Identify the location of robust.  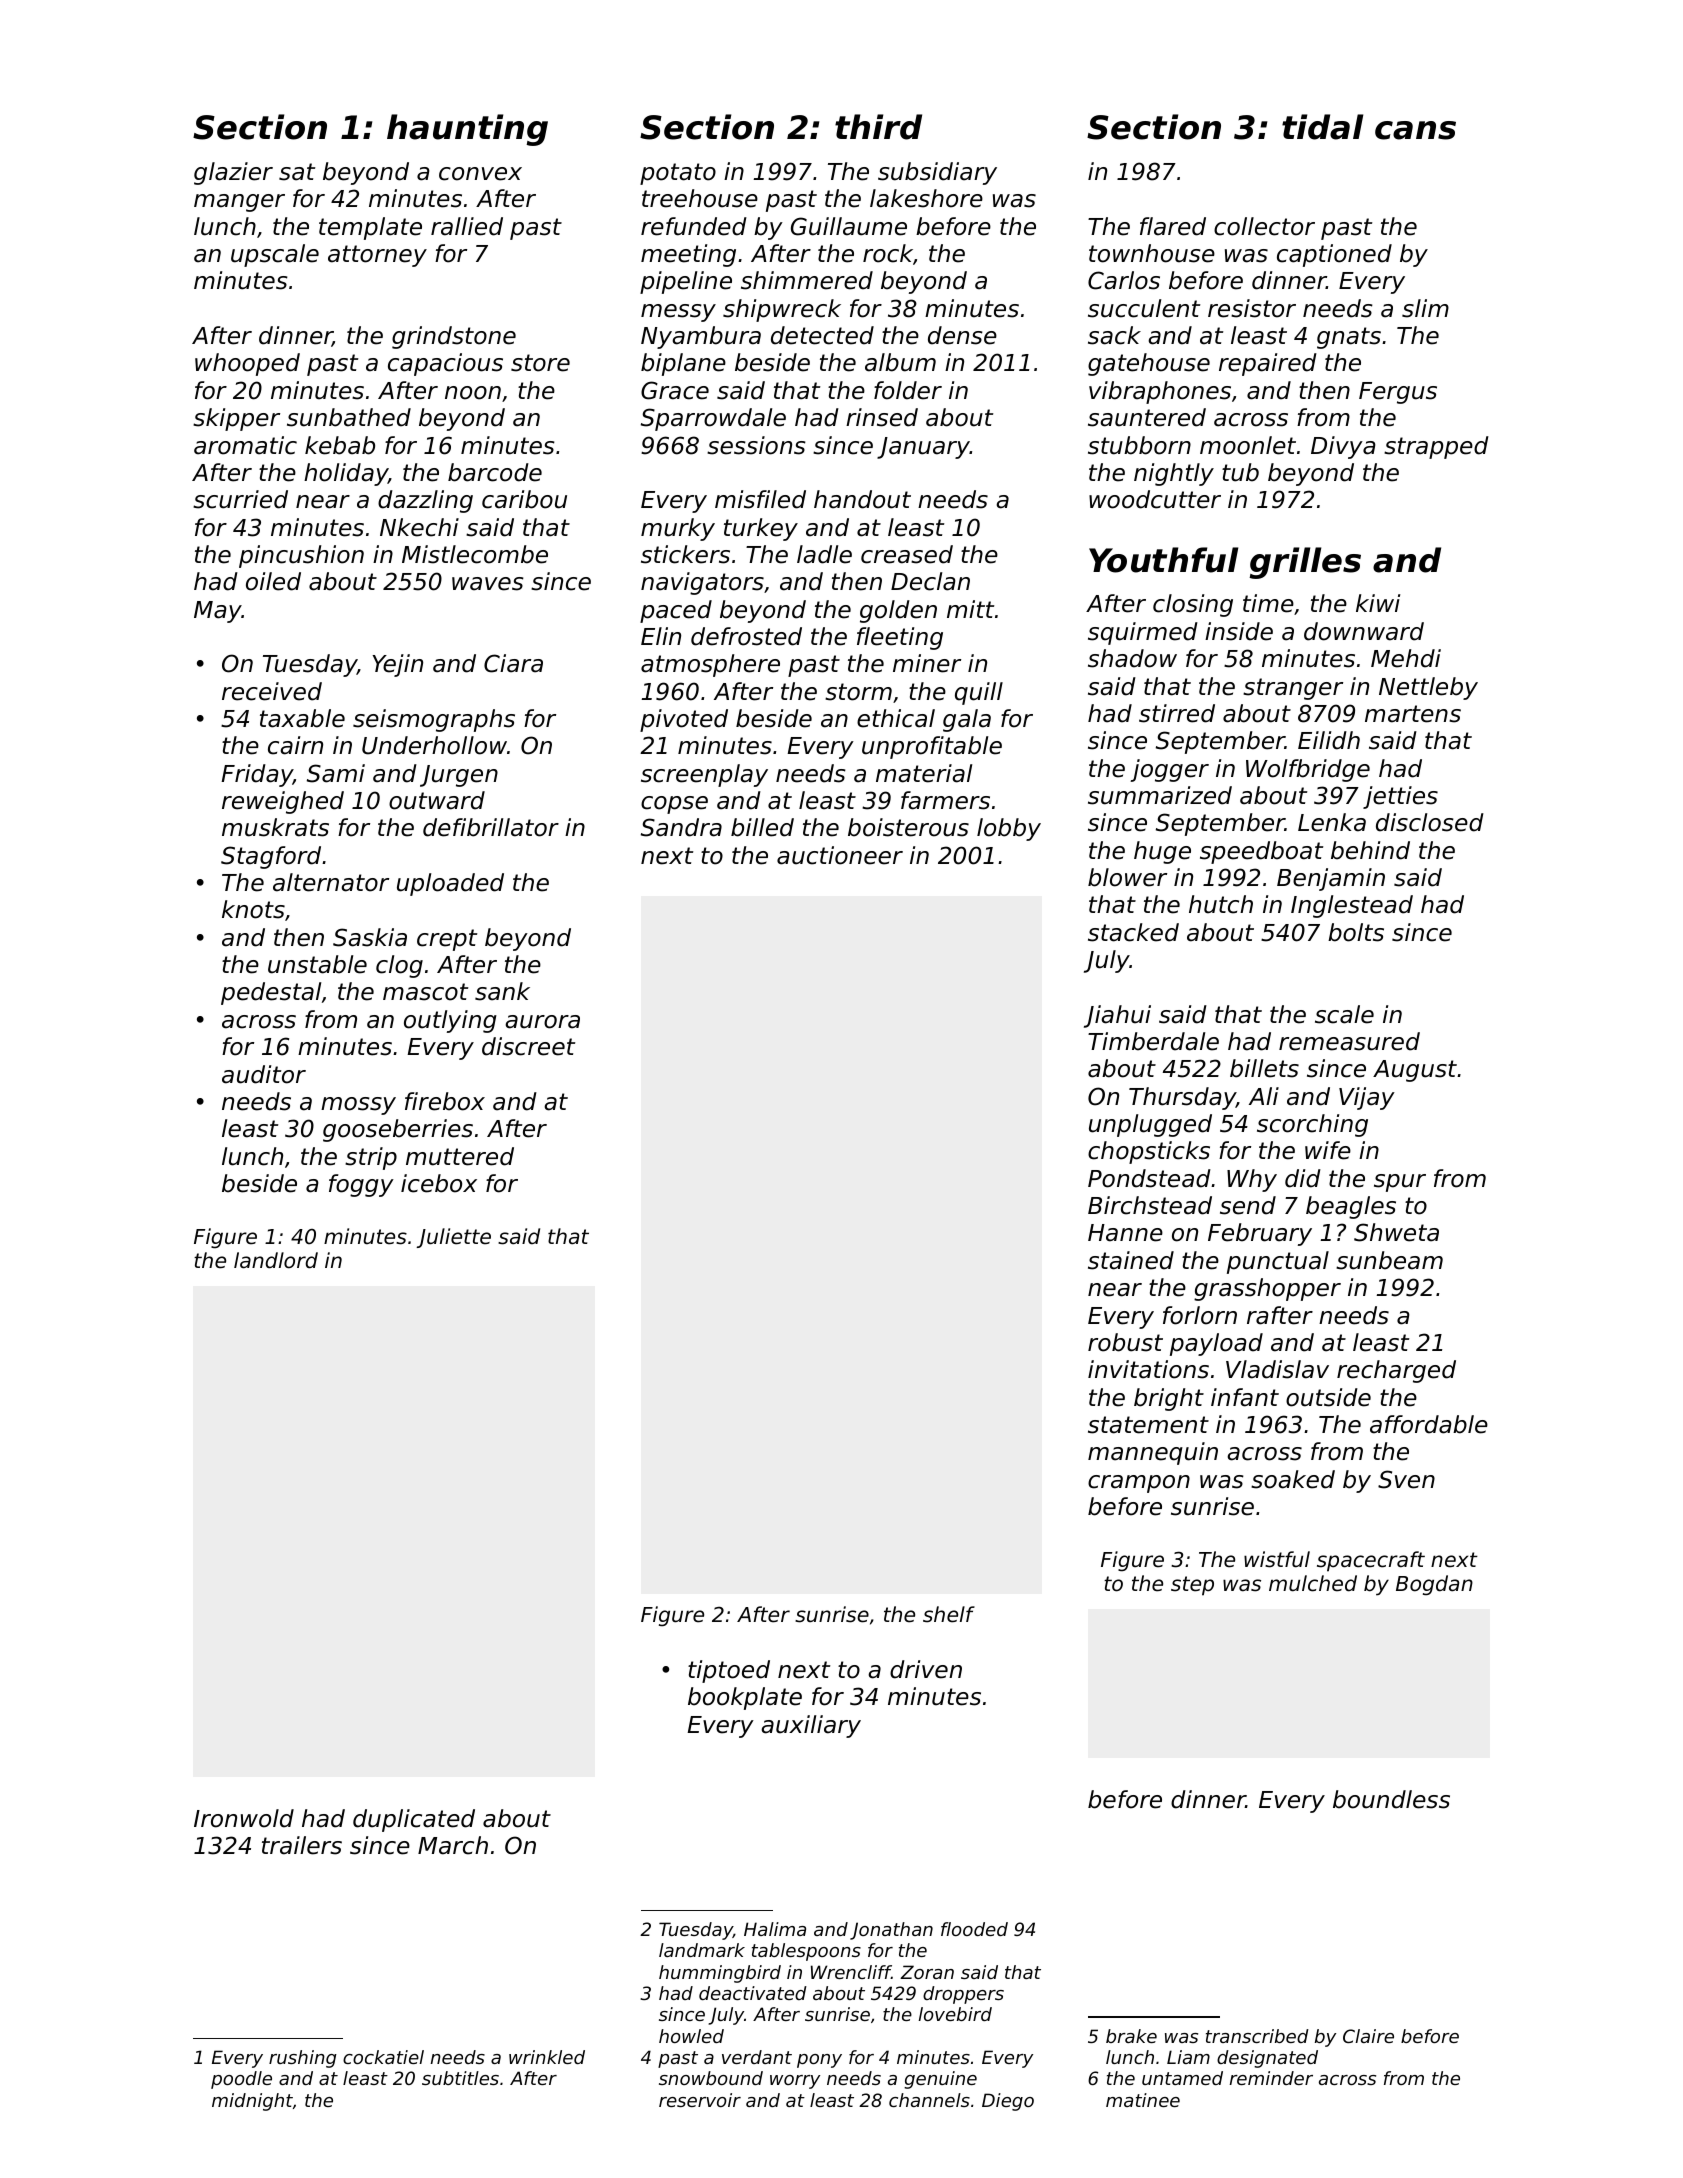
(1125, 1342).
